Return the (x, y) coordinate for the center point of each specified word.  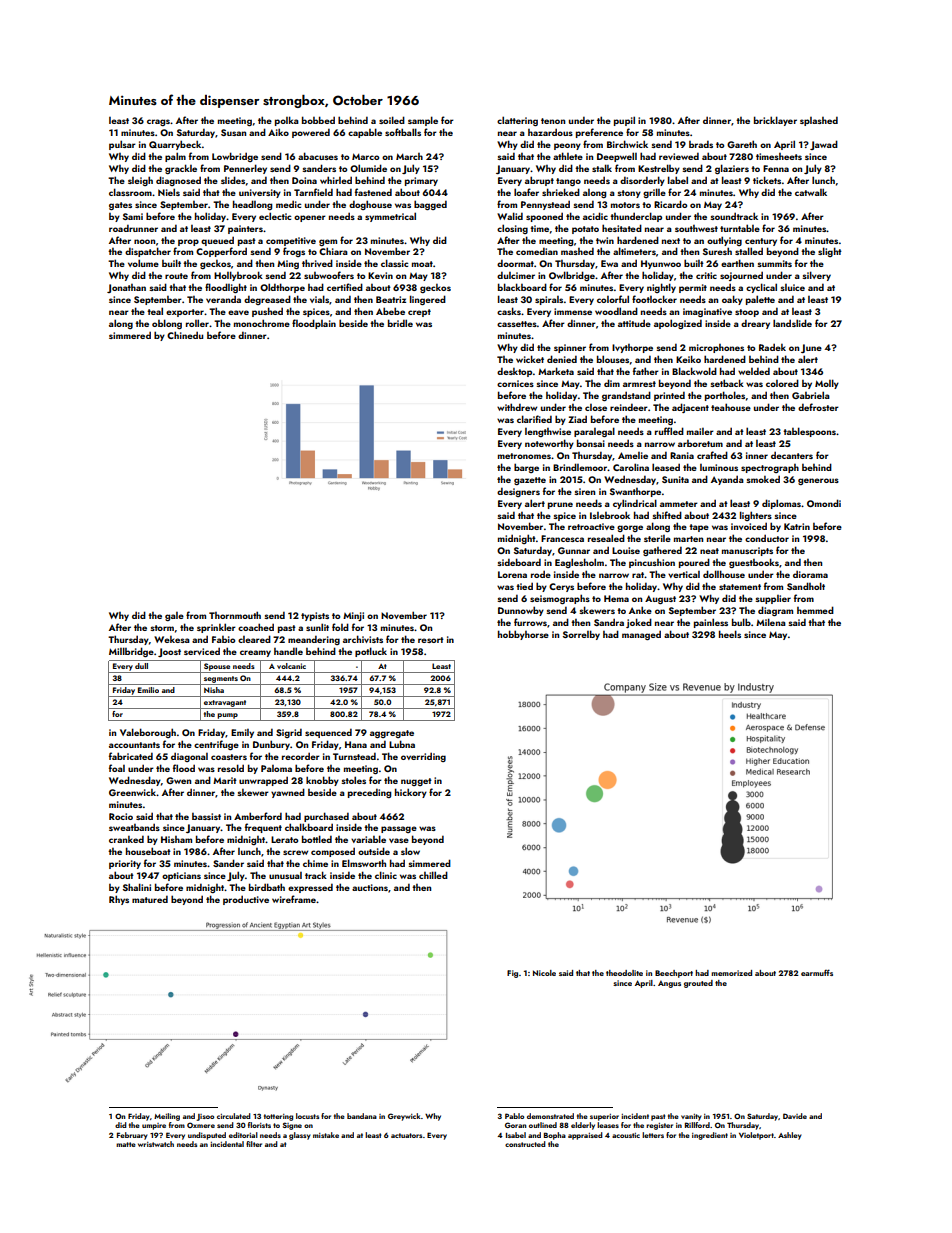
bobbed (318, 120)
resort (431, 640)
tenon (553, 121)
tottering (278, 1117)
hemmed (815, 610)
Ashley (790, 1136)
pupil (624, 121)
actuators (407, 1135)
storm (162, 628)
